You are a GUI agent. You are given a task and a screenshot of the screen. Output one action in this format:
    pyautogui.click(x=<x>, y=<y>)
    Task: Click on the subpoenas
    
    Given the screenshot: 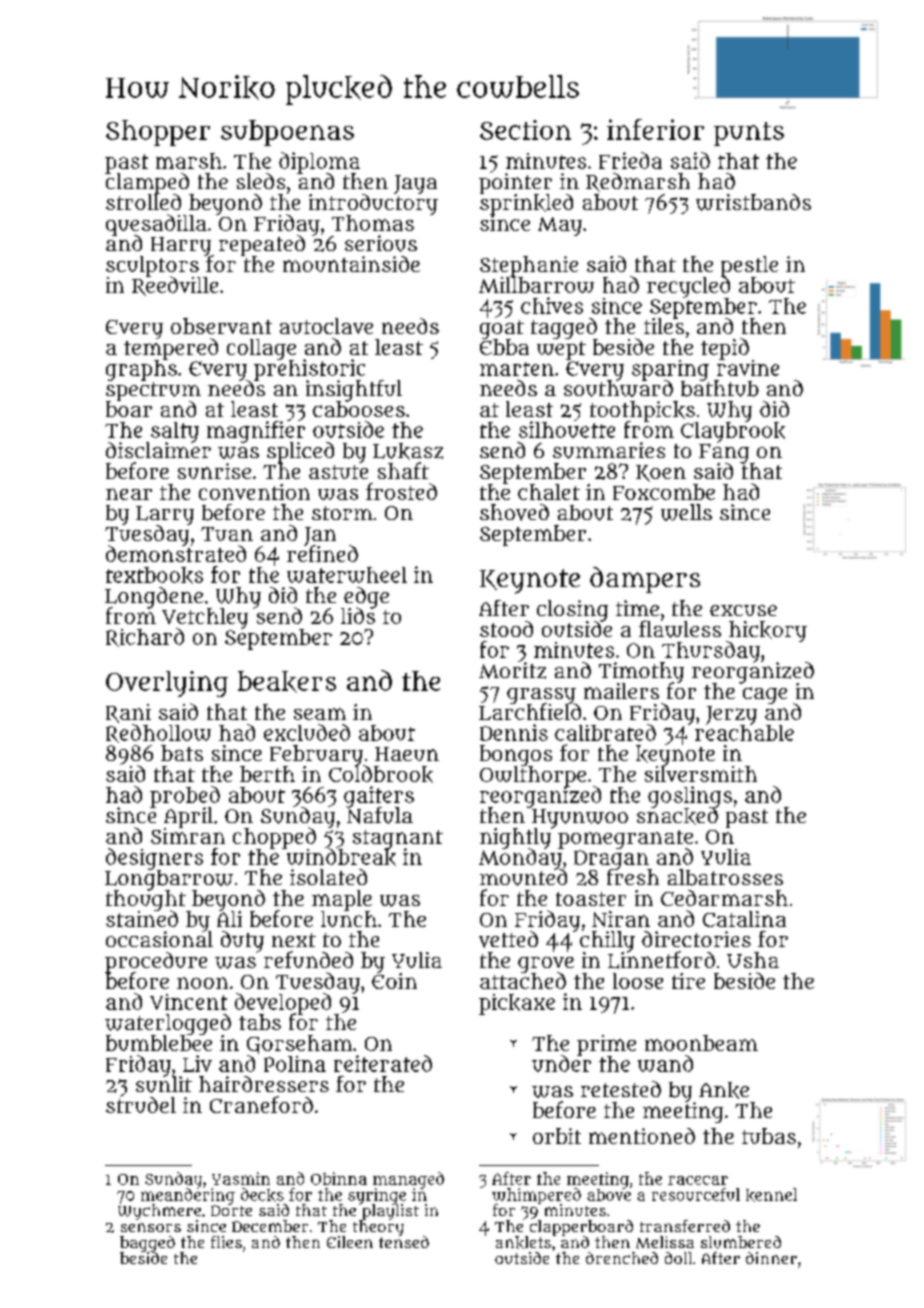 What is the action you would take?
    pyautogui.click(x=287, y=133)
